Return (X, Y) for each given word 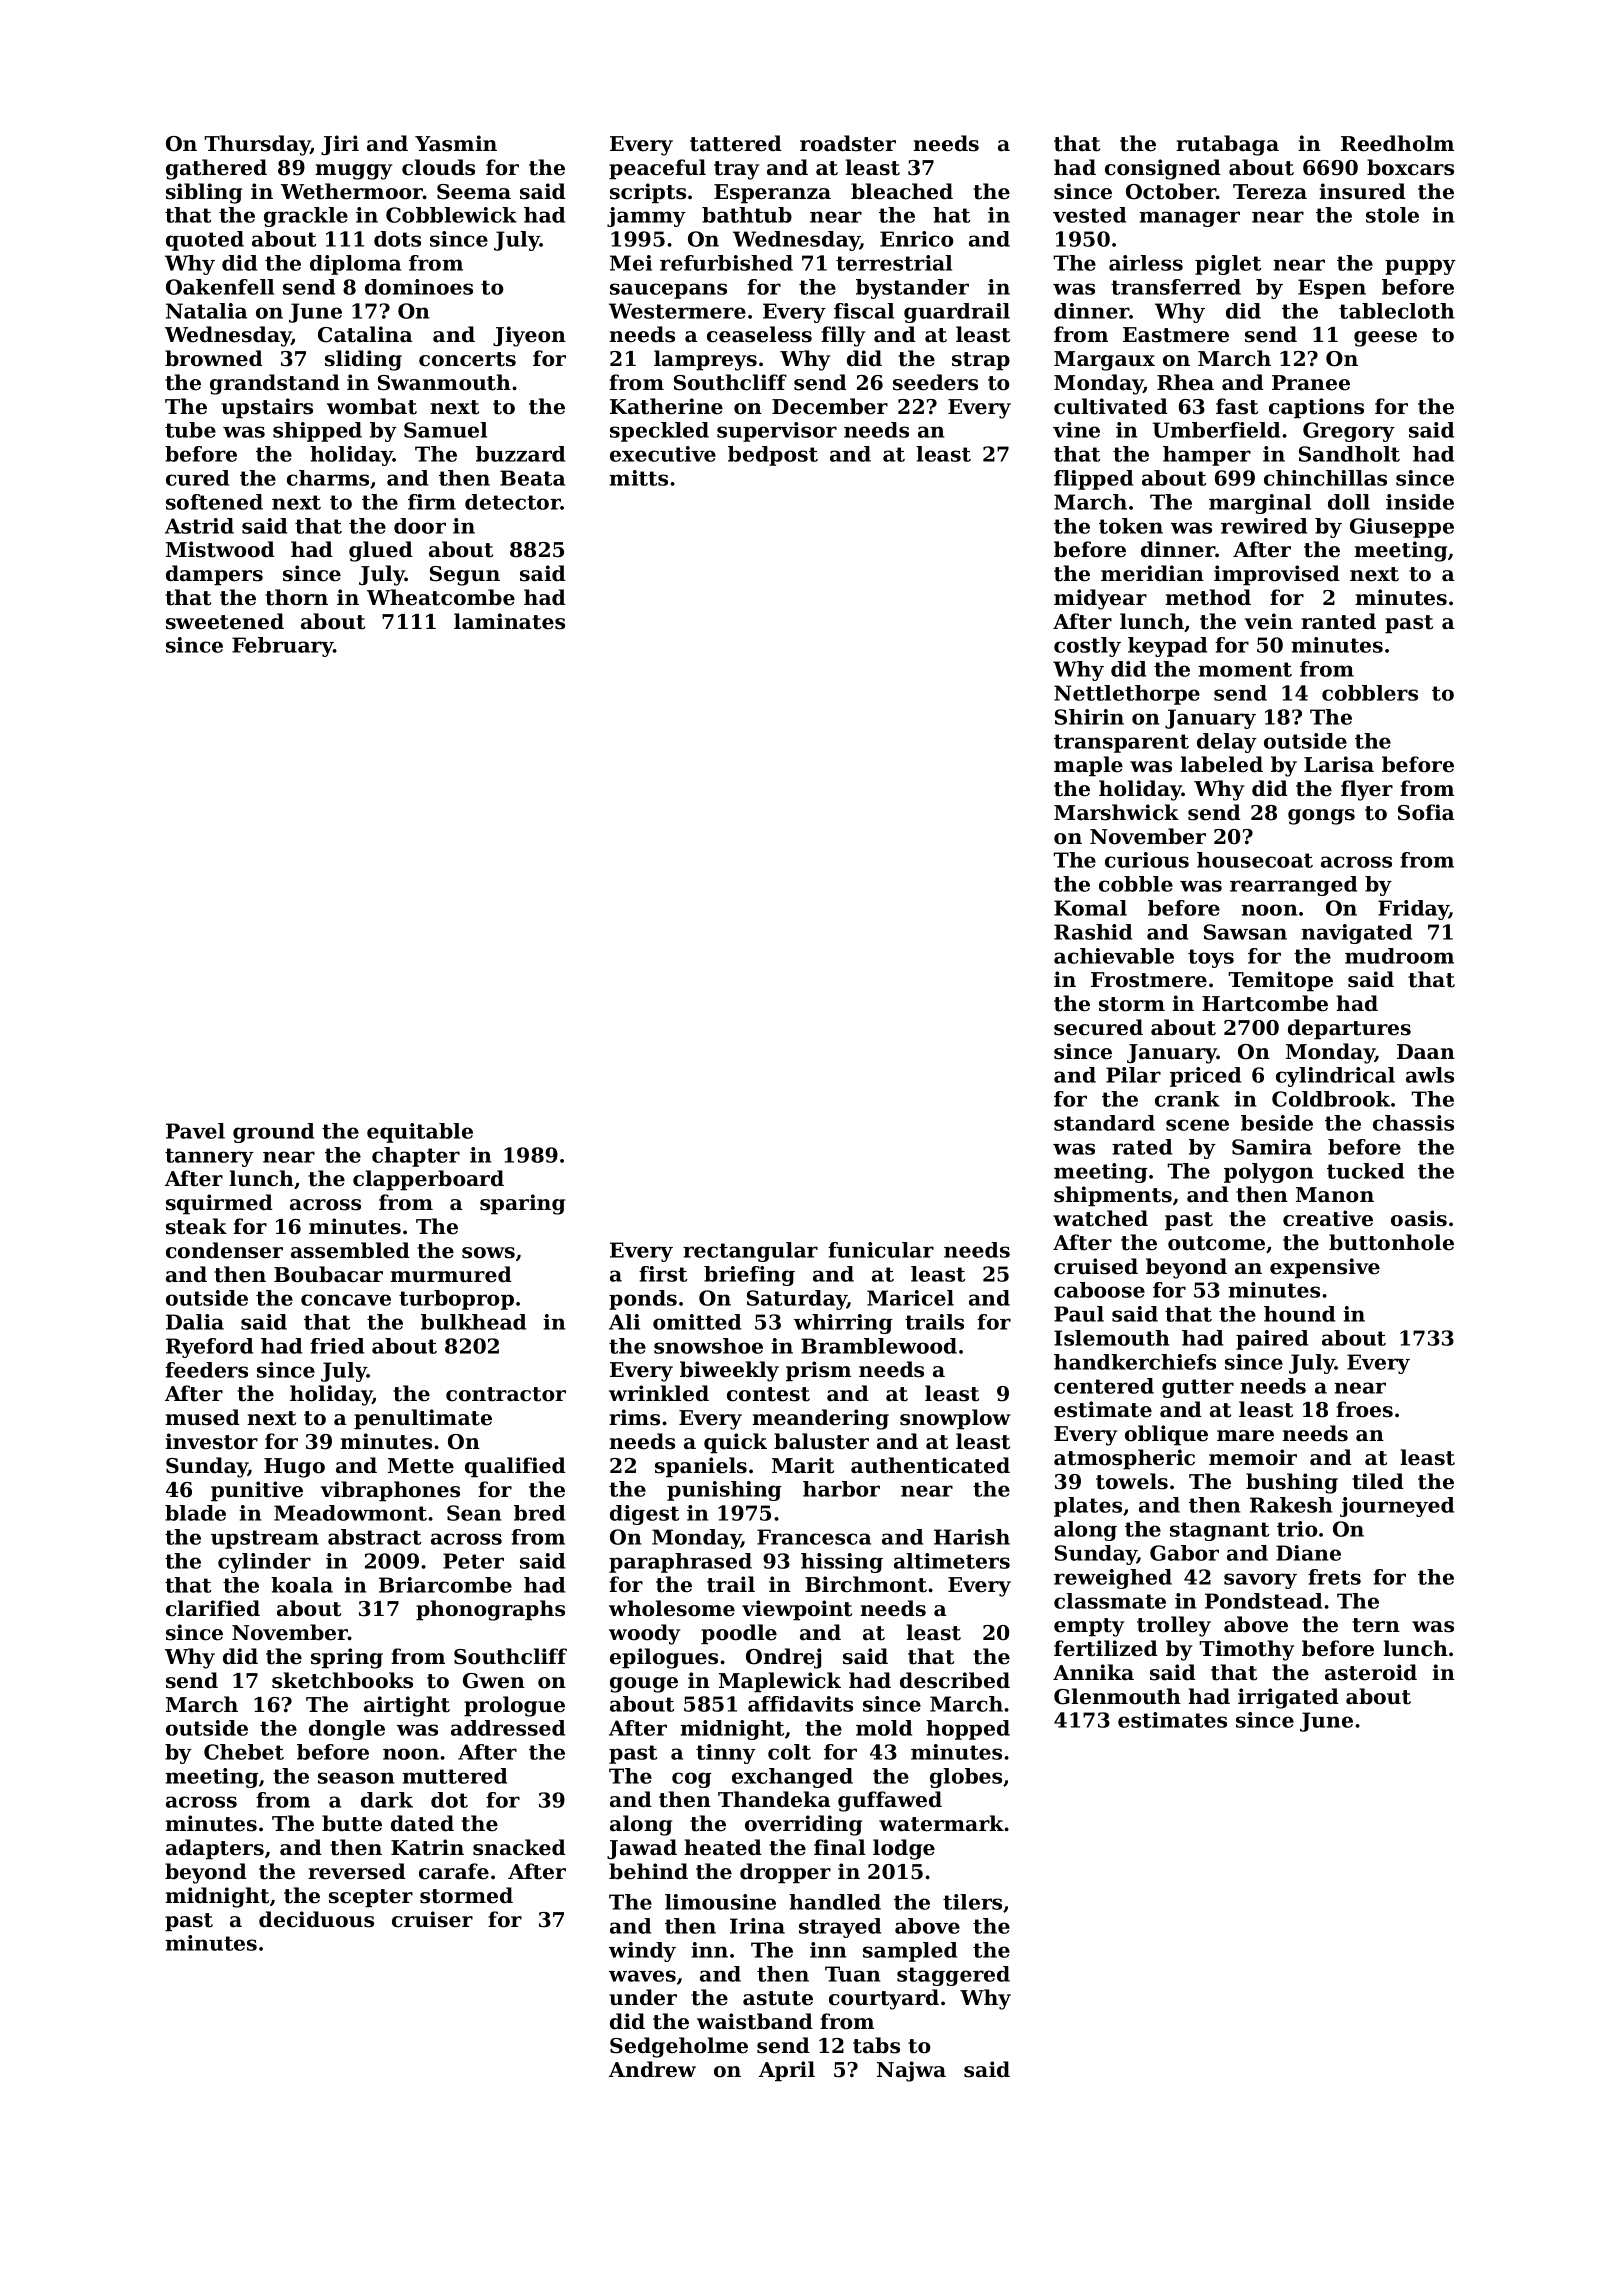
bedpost (773, 456)
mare (1245, 1436)
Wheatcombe (441, 597)
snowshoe (708, 1346)
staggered (953, 1976)
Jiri (340, 145)
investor (211, 1441)
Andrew (652, 2069)
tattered (736, 143)
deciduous (316, 1919)
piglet (1228, 265)
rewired (1264, 526)
